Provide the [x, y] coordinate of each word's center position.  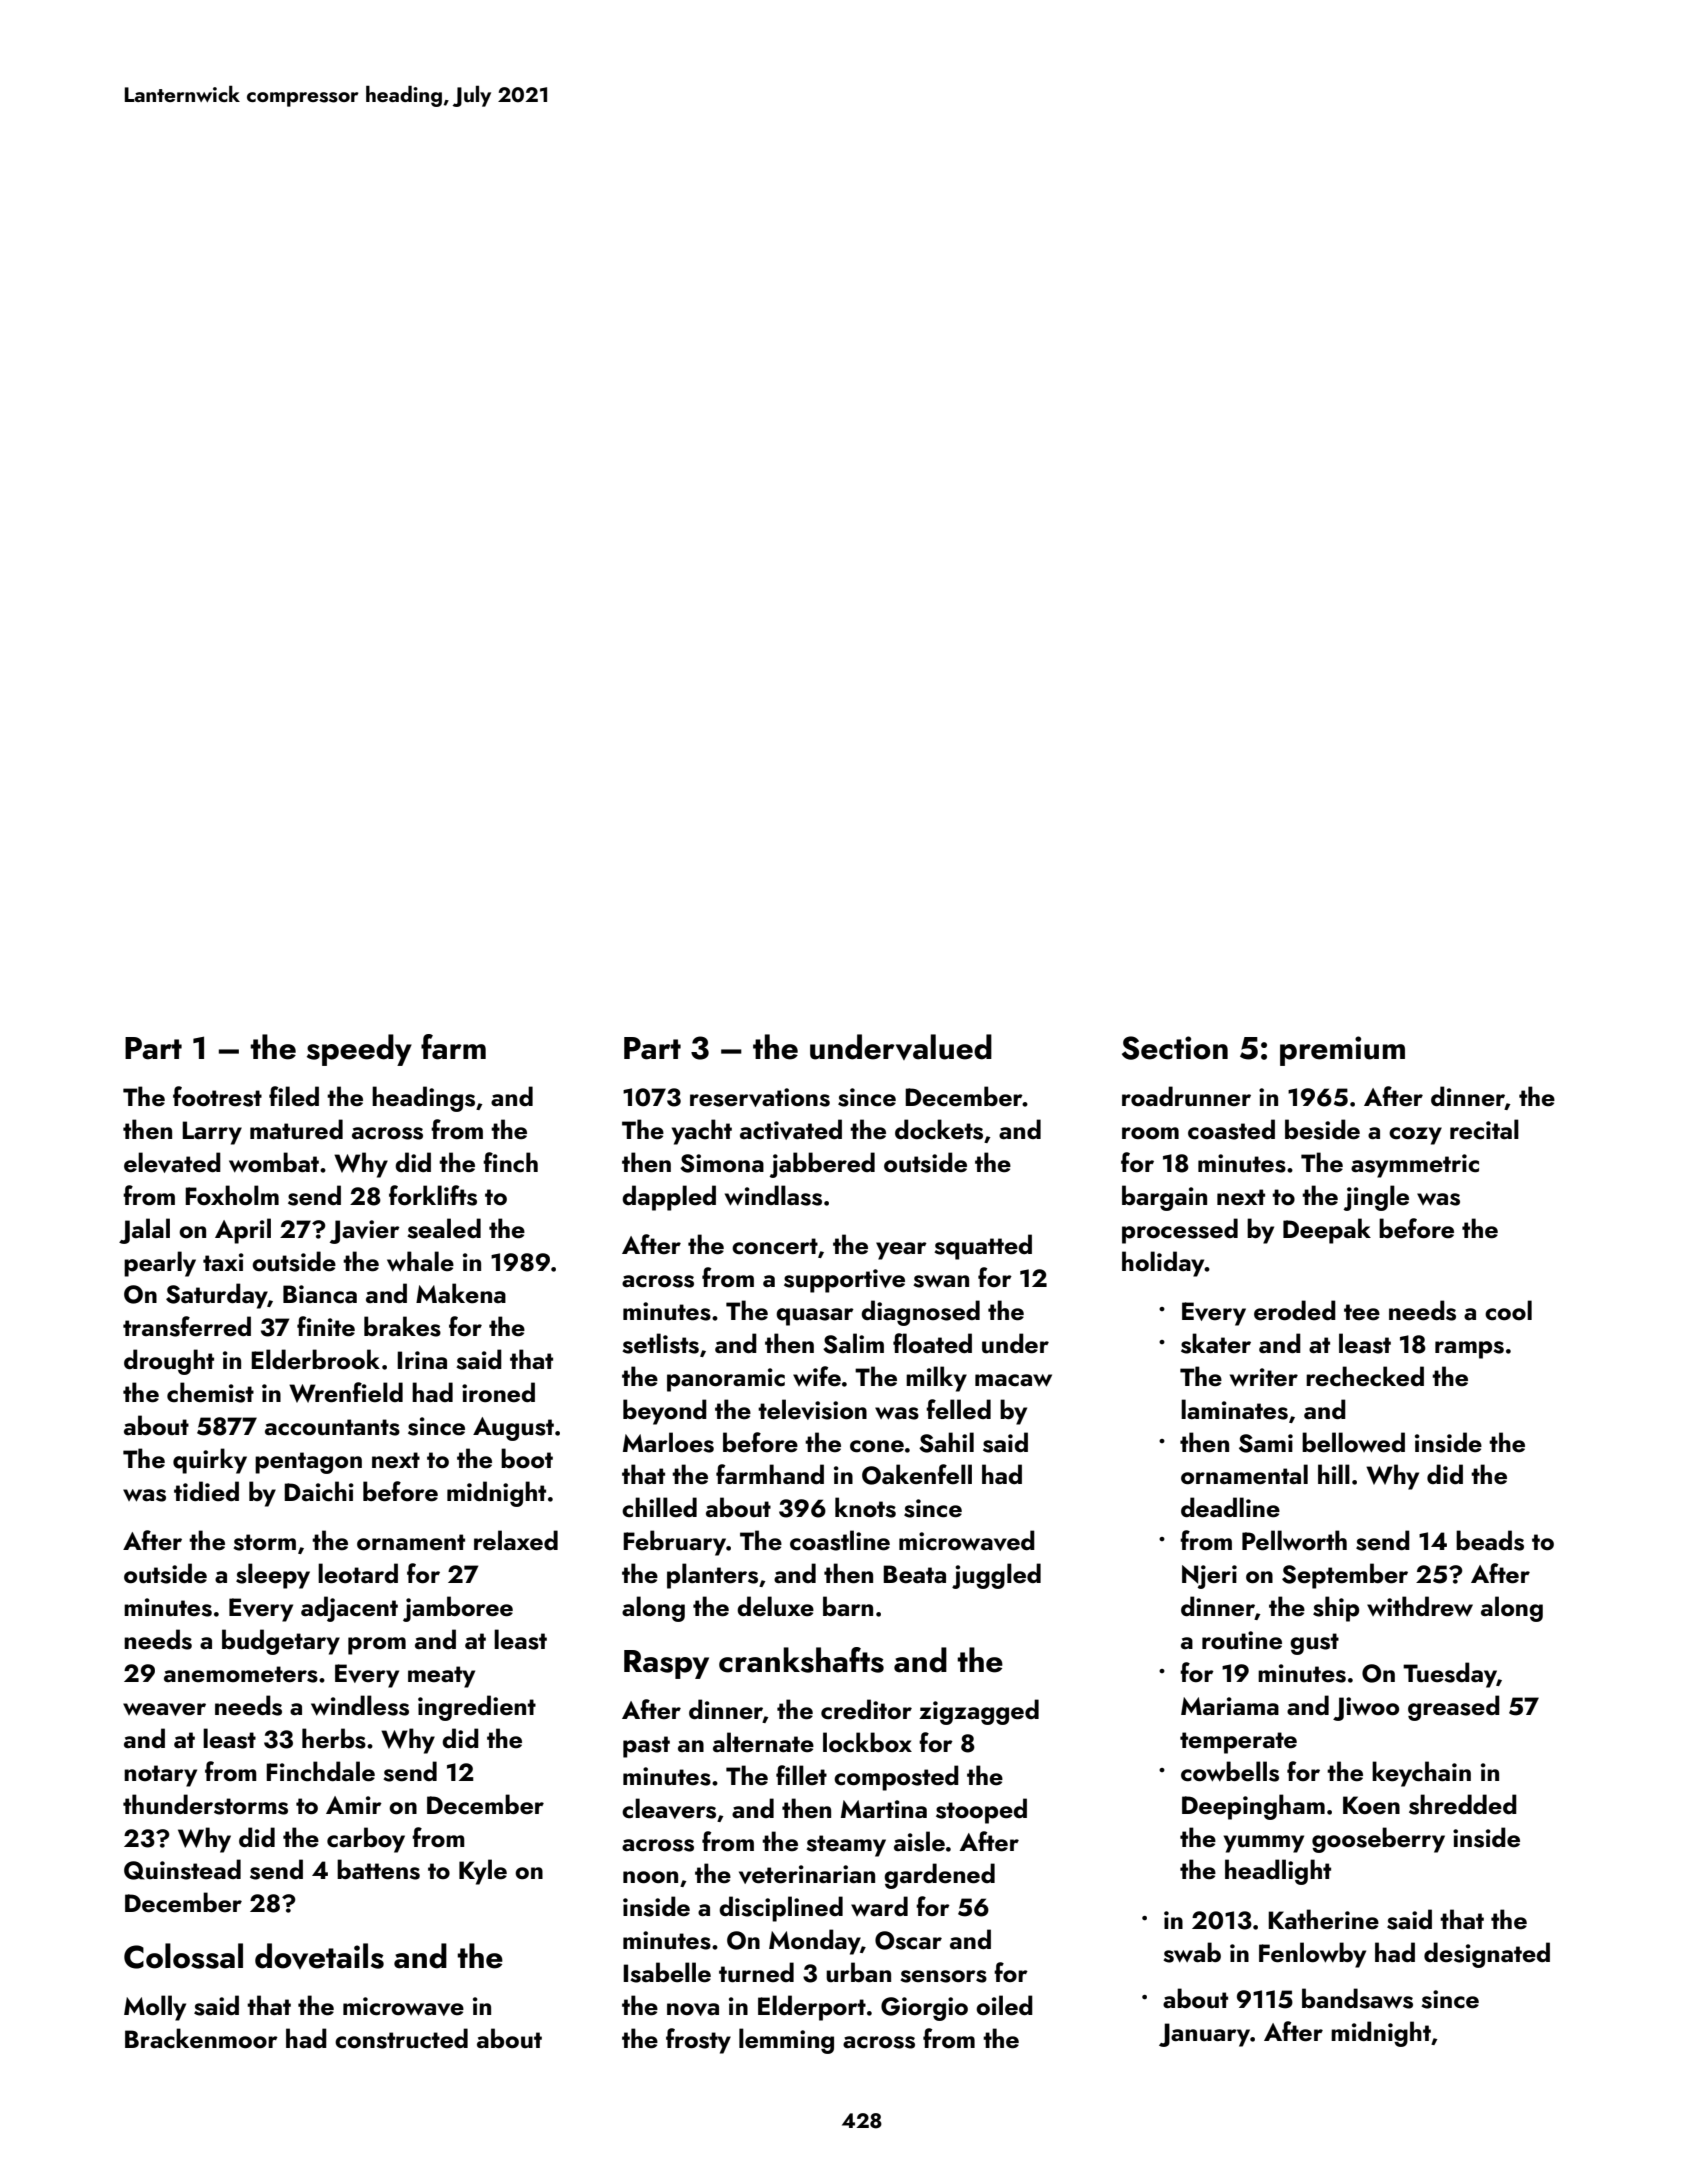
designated [1487, 1955]
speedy [359, 1050]
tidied [206, 1491]
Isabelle [667, 1972]
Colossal [183, 1956]
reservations [760, 1097]
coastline [840, 1540]
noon [650, 1877]
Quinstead [182, 1869]
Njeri [1209, 1577]
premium [1342, 1051]
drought [169, 1362]
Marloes [668, 1442]
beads [1490, 1540]
